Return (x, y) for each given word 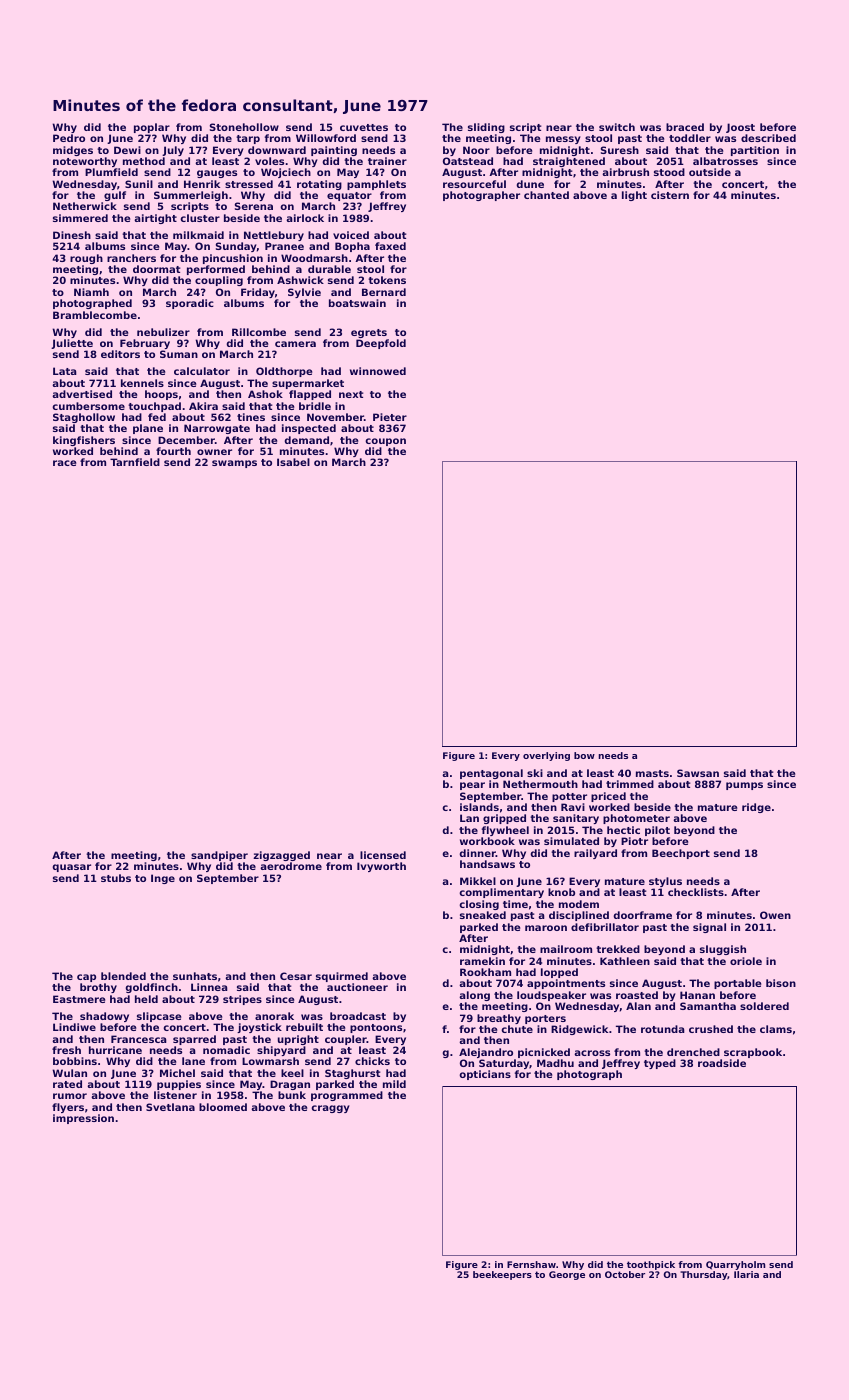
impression (83, 1119)
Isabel (293, 462)
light (634, 196)
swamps (234, 464)
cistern (670, 195)
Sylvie (304, 293)
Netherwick (85, 206)
